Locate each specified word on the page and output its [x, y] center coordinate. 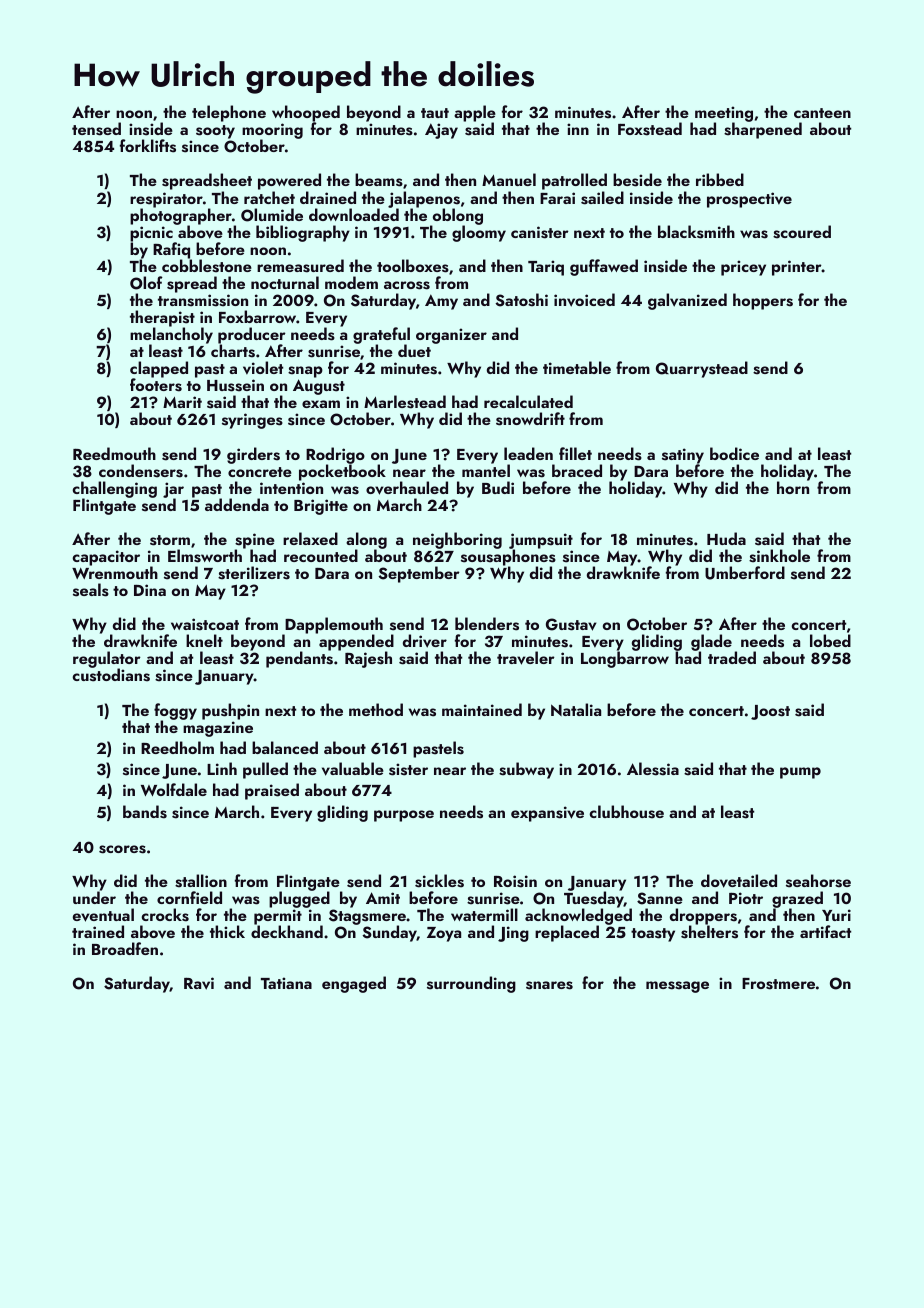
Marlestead [405, 402]
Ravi [199, 983]
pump [800, 773]
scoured [802, 232]
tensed [96, 129]
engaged [354, 984]
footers [156, 385]
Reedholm [177, 747]
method [376, 709]
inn [578, 129]
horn [793, 488]
